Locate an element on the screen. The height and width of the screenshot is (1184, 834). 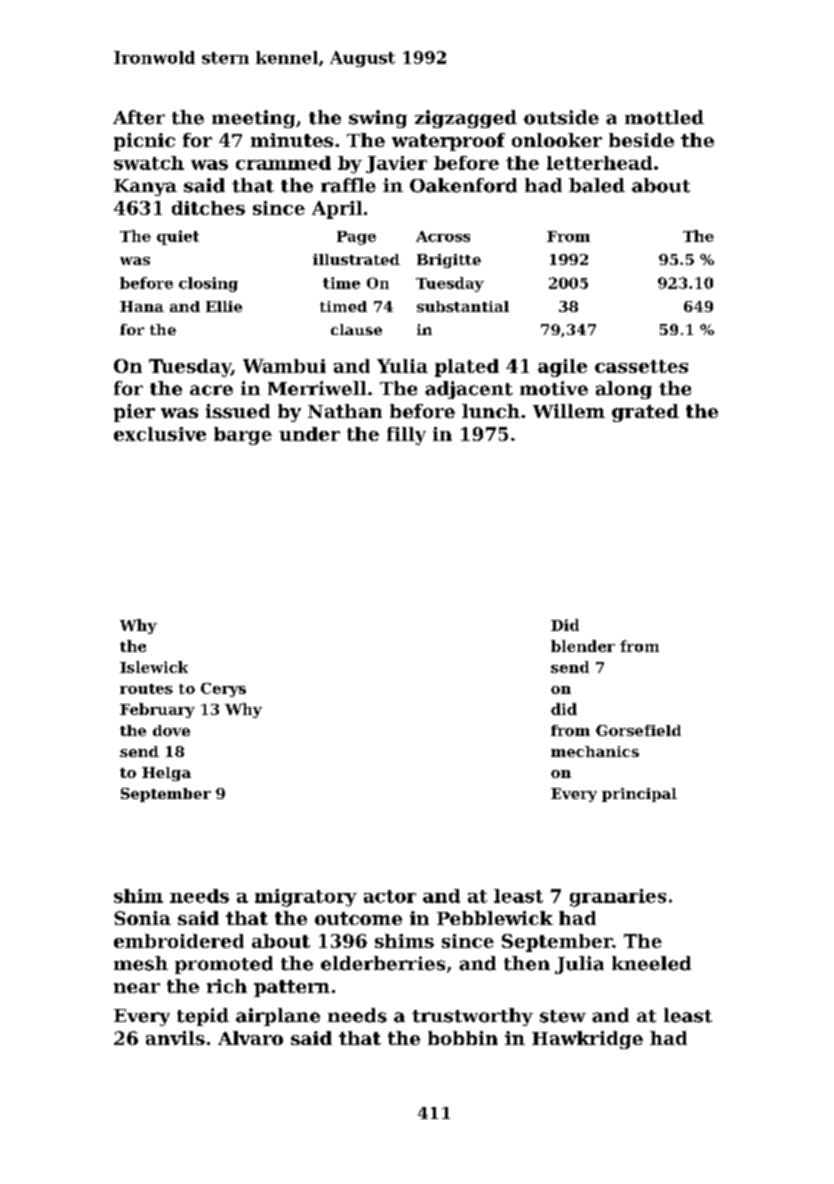
Helga is located at coordinates (166, 774).
